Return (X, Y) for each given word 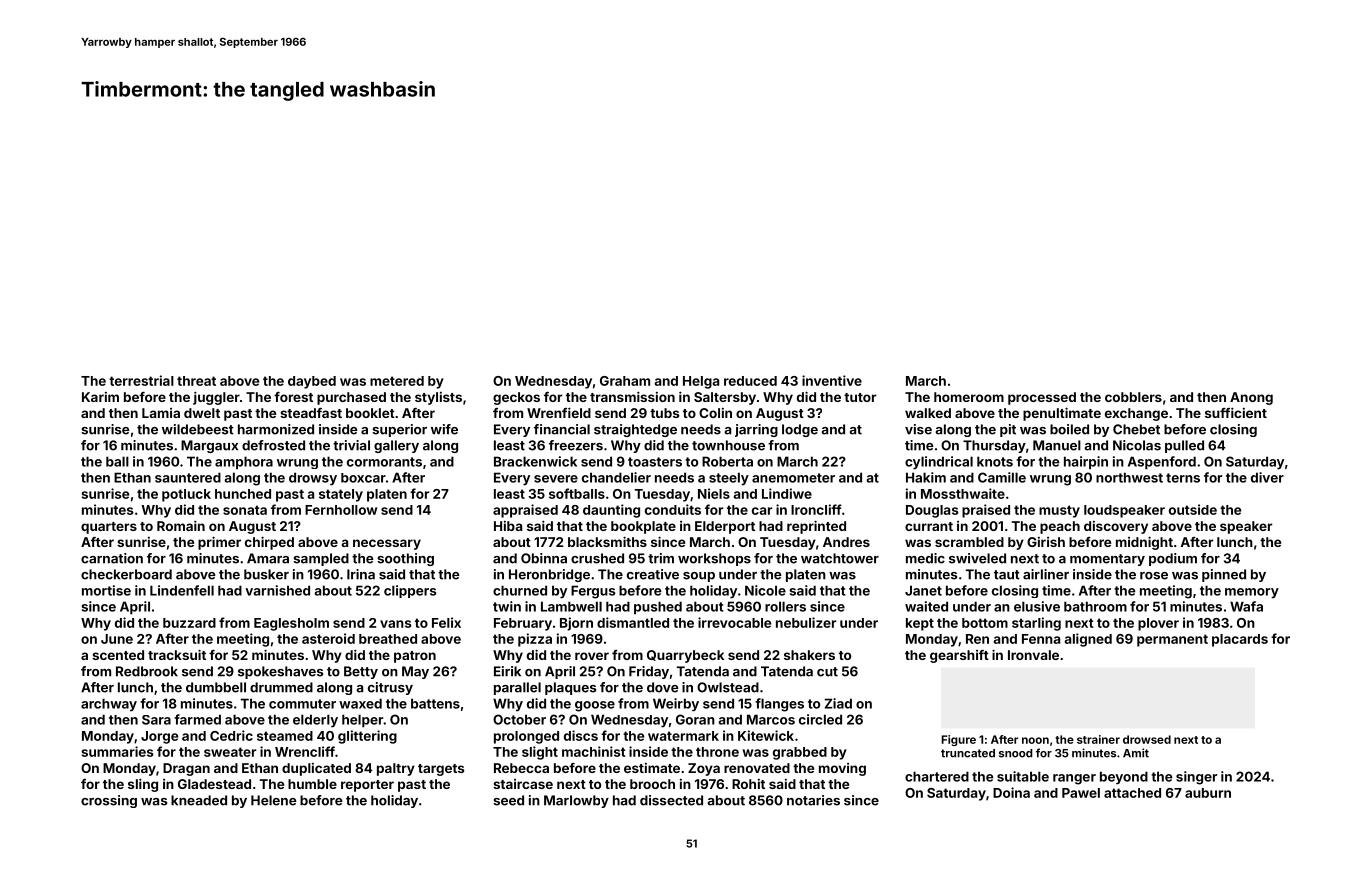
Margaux (209, 446)
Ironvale (1033, 655)
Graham (625, 381)
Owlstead (728, 687)
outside (1193, 509)
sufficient (1236, 412)
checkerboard (126, 574)
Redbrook (147, 671)
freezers (576, 445)
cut (827, 672)
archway (109, 705)
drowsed (1147, 739)
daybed (312, 382)
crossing (109, 801)
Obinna (544, 558)
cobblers (1133, 397)
